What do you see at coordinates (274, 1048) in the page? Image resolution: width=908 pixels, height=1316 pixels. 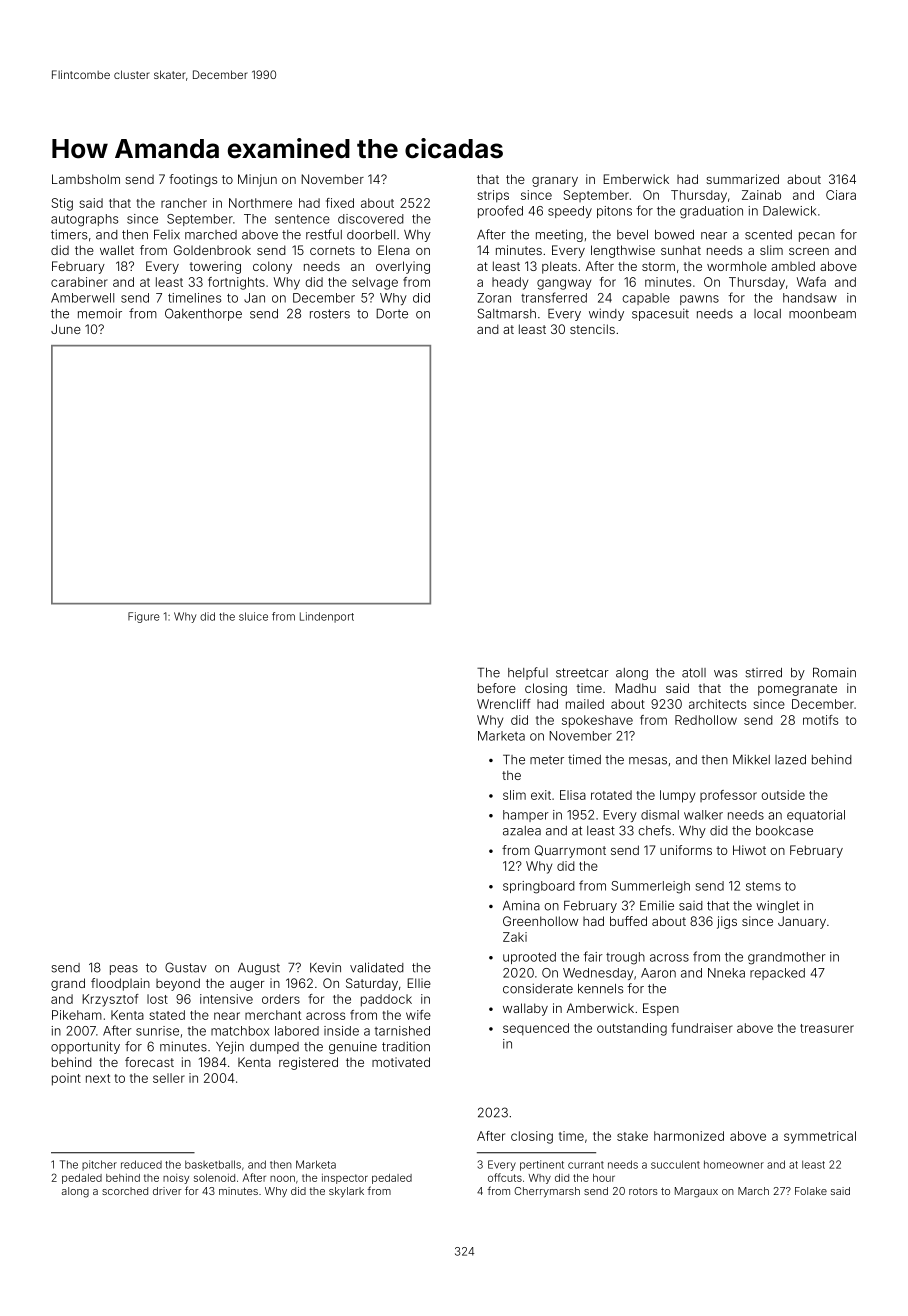 I see `dumped` at bounding box center [274, 1048].
